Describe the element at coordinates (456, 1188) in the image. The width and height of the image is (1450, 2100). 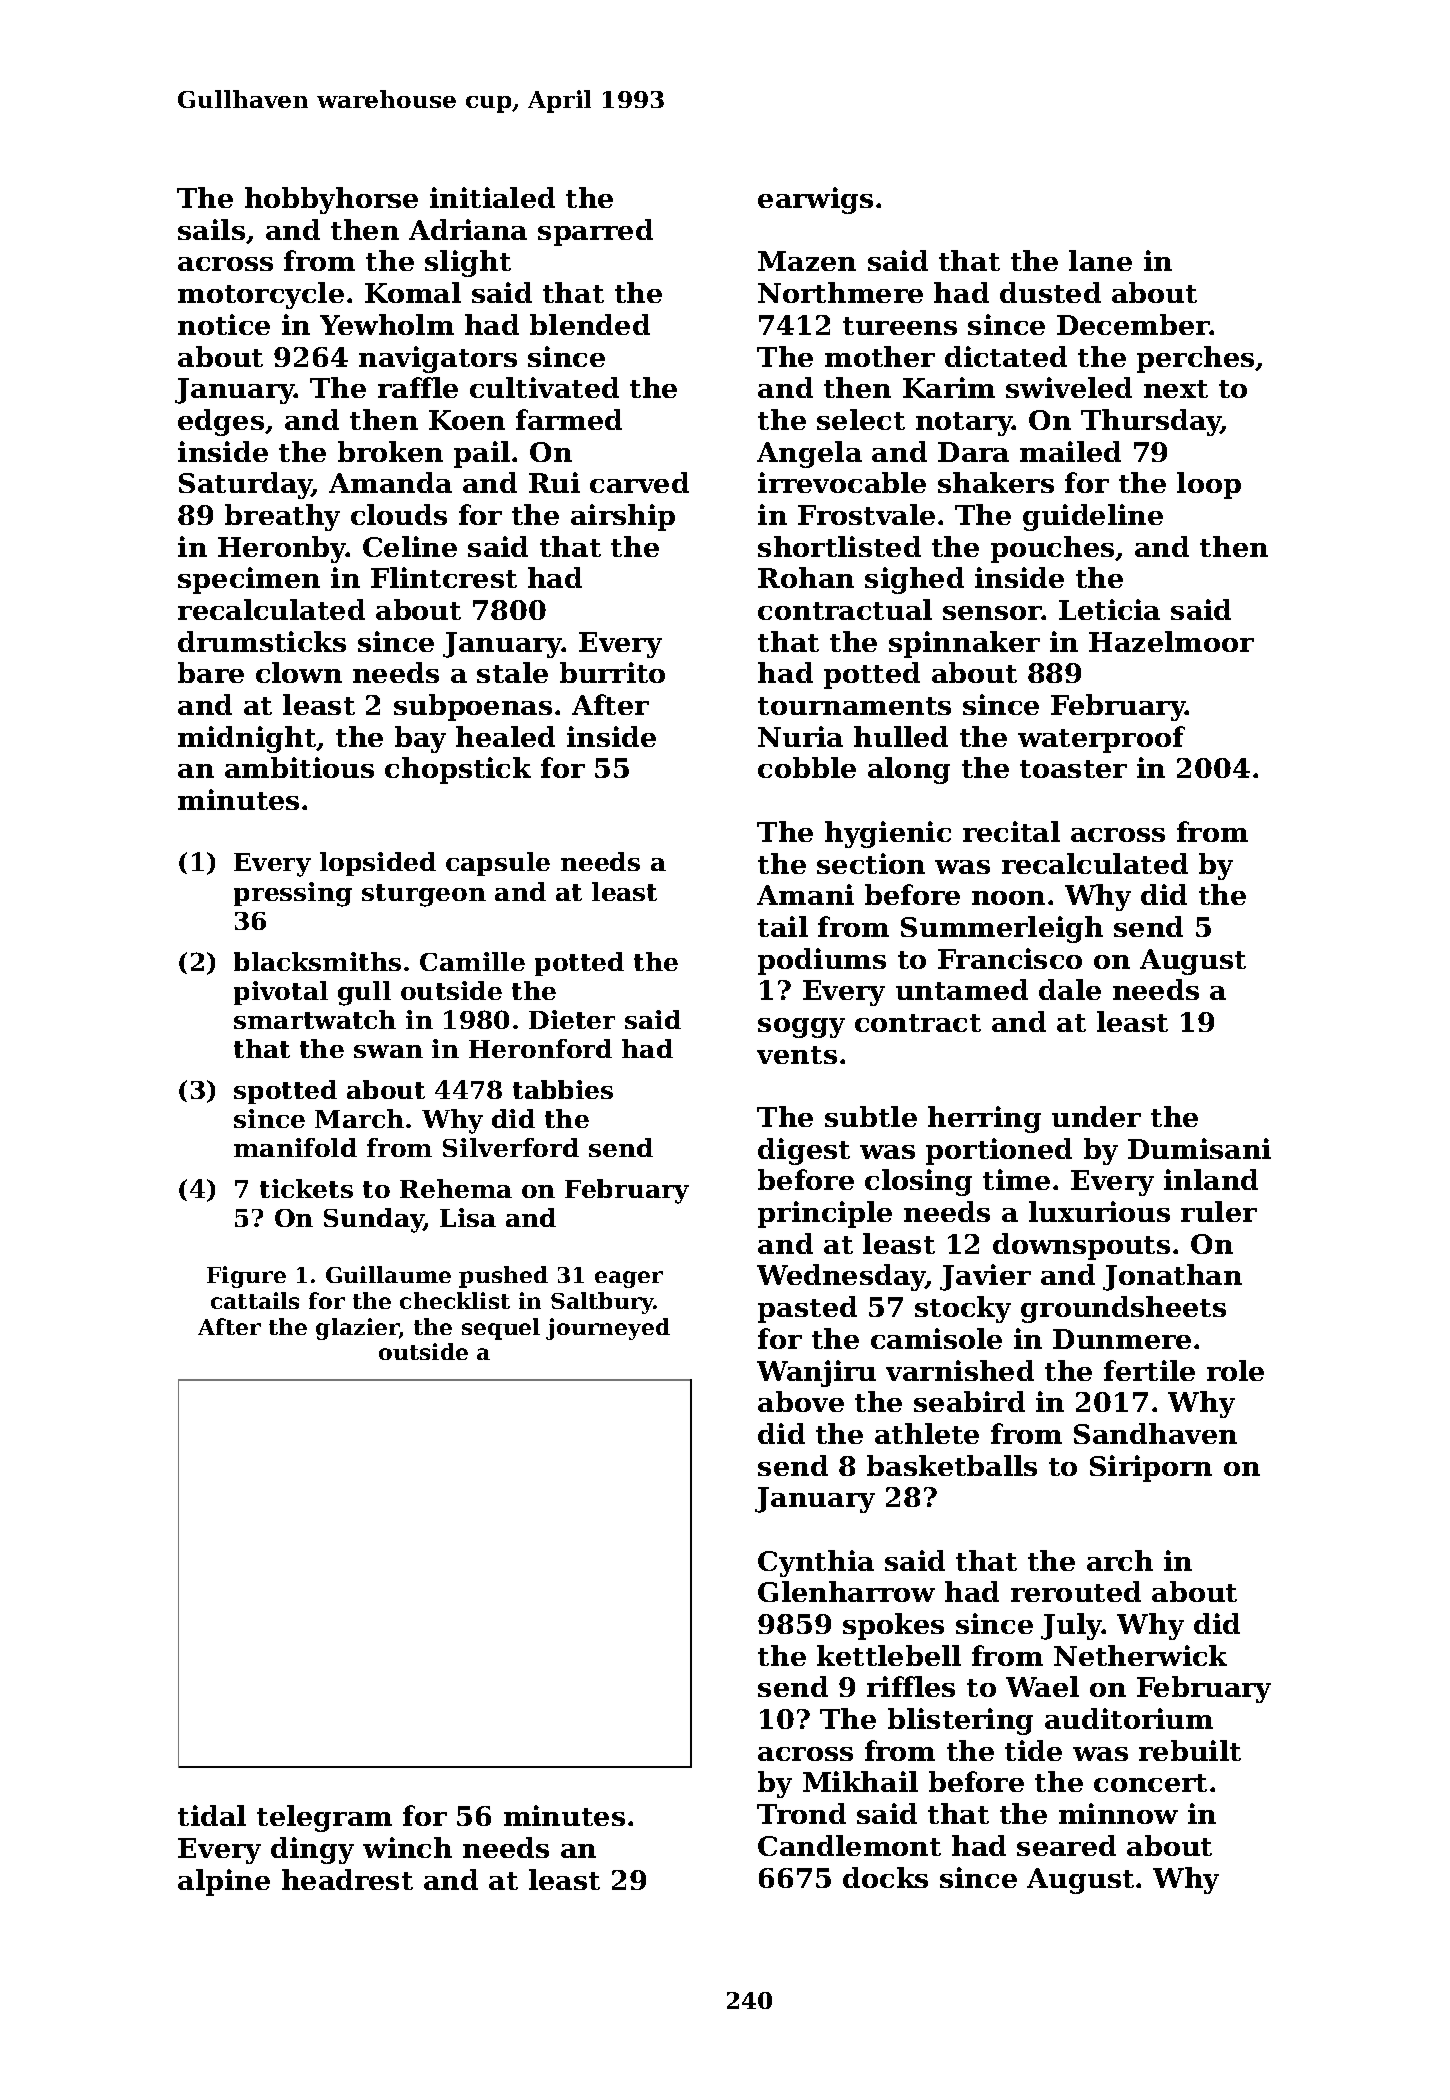
I see `Rehema` at that location.
